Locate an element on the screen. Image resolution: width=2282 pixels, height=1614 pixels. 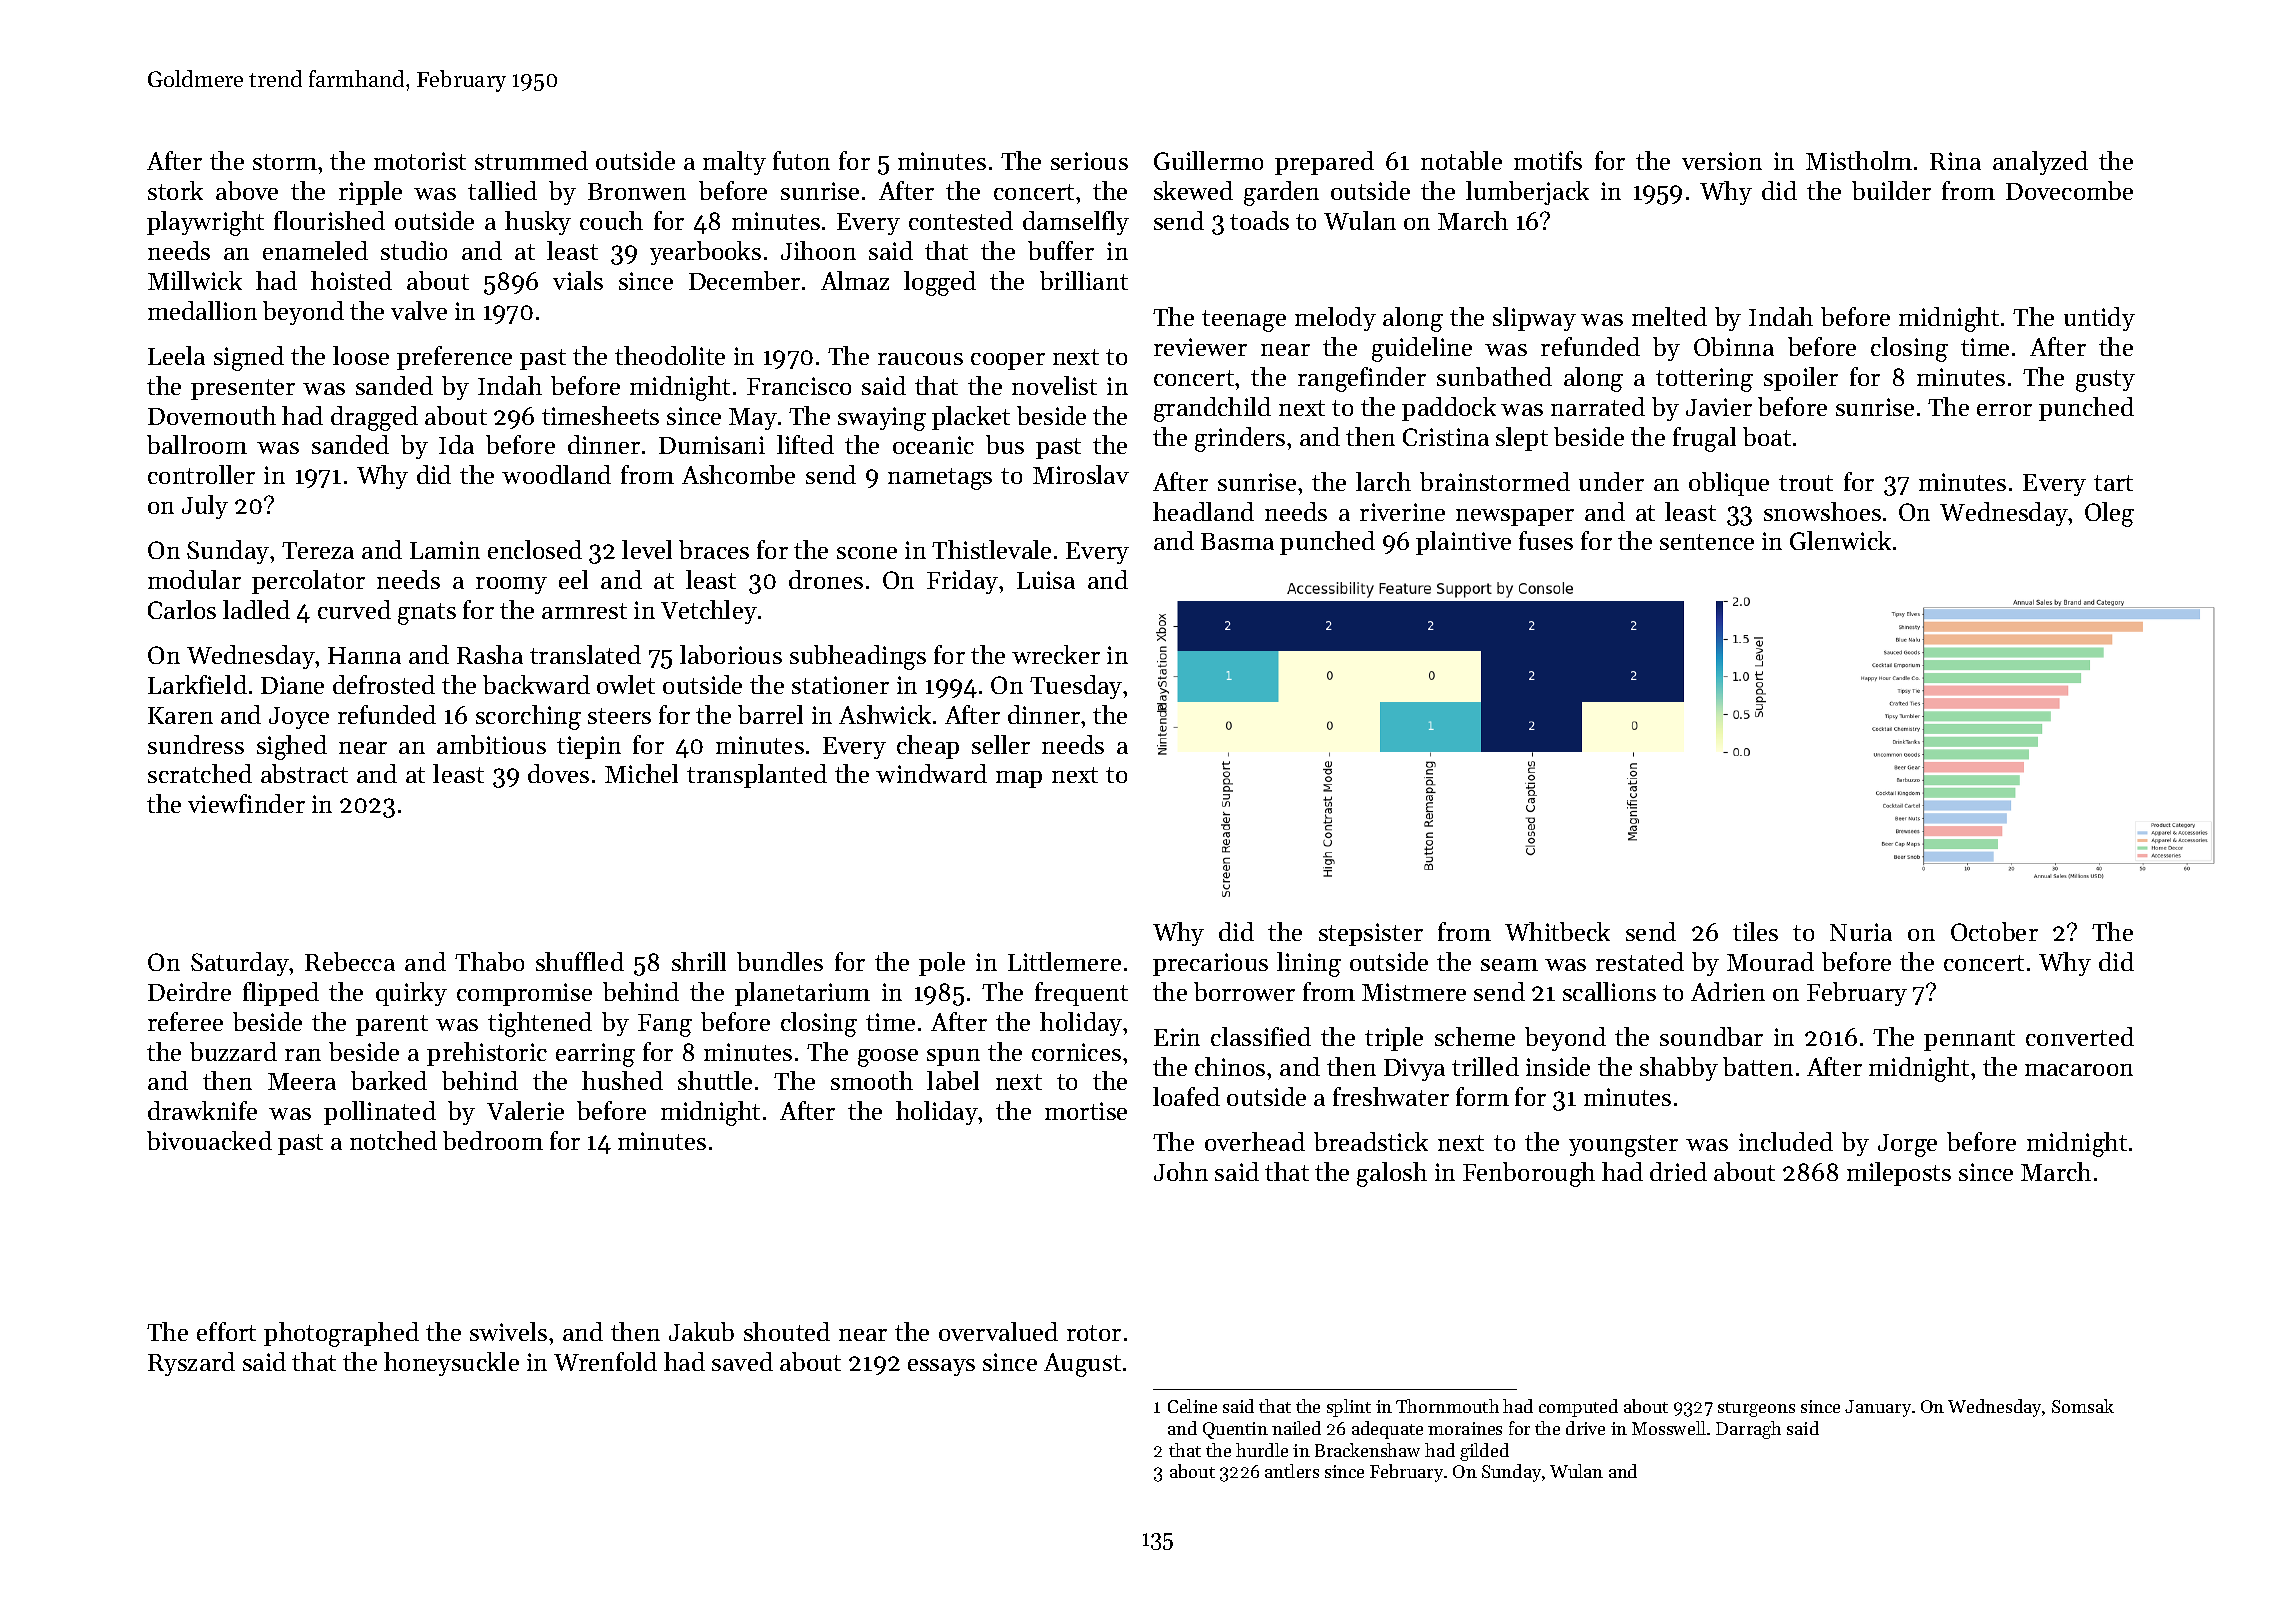
wrecker is located at coordinates (1056, 654).
